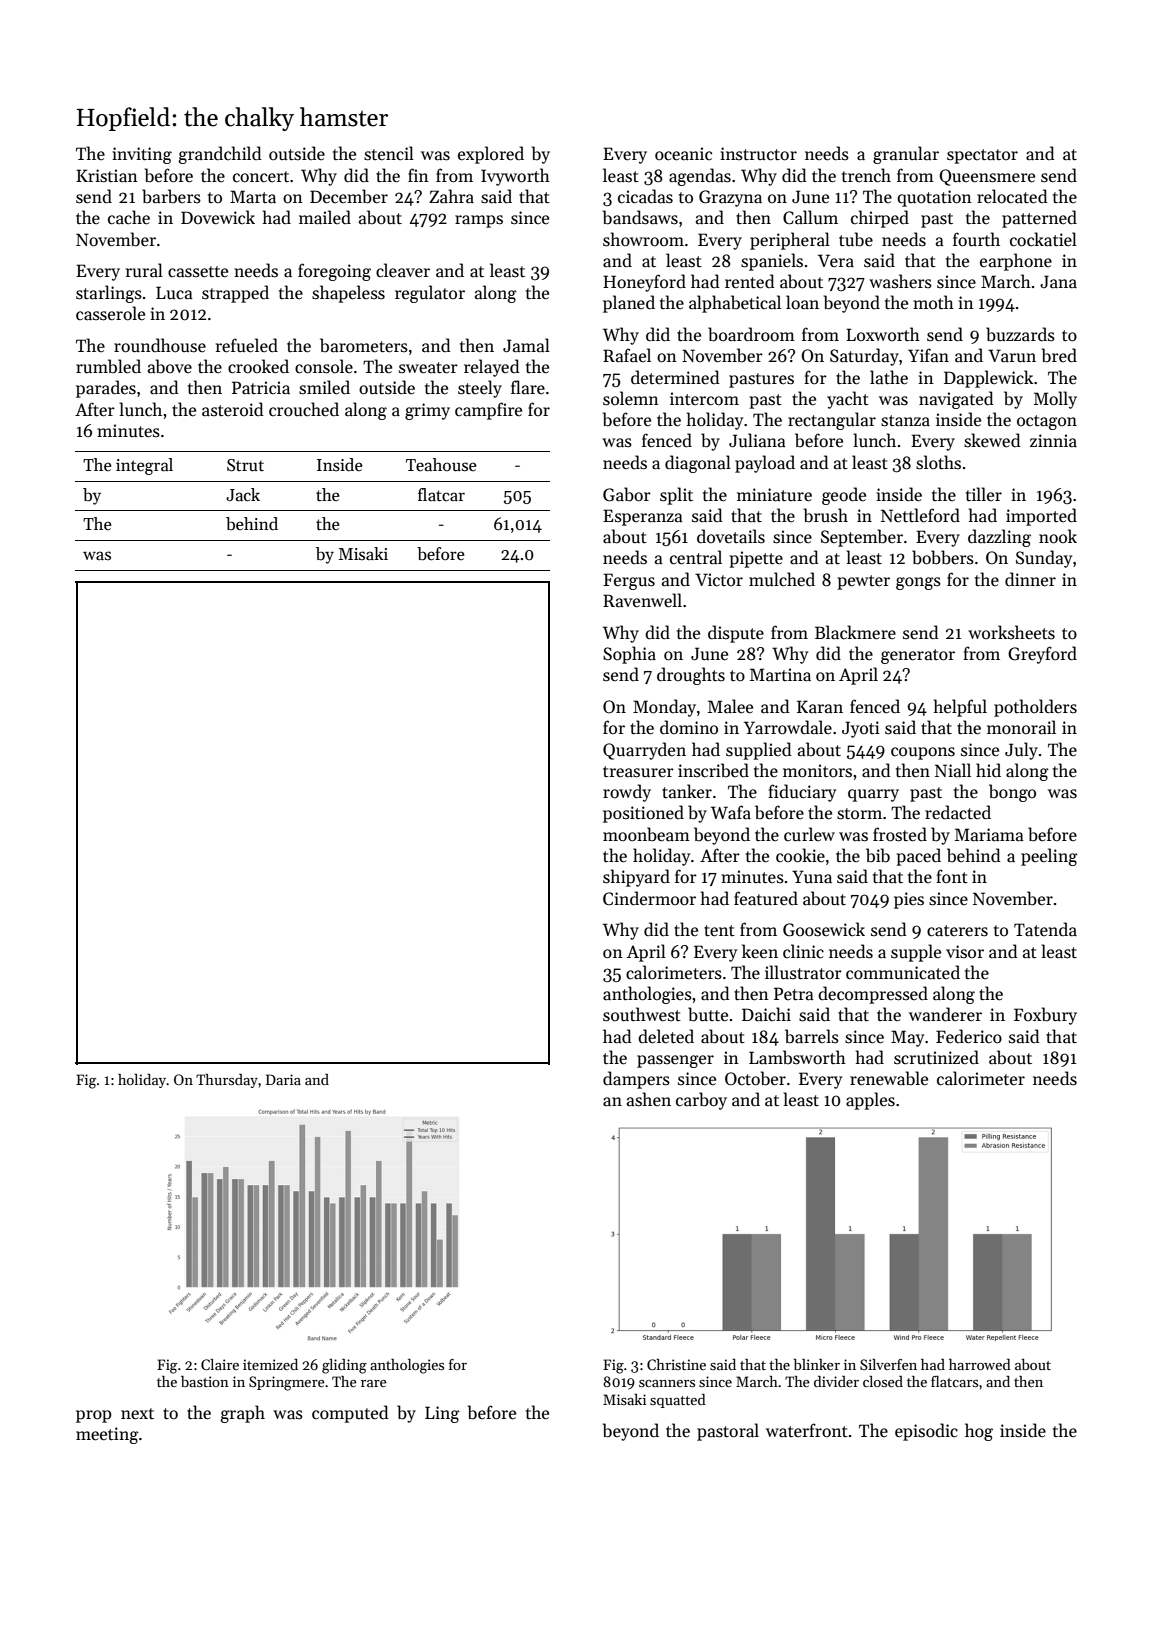  I want to click on squatted, so click(678, 1401).
